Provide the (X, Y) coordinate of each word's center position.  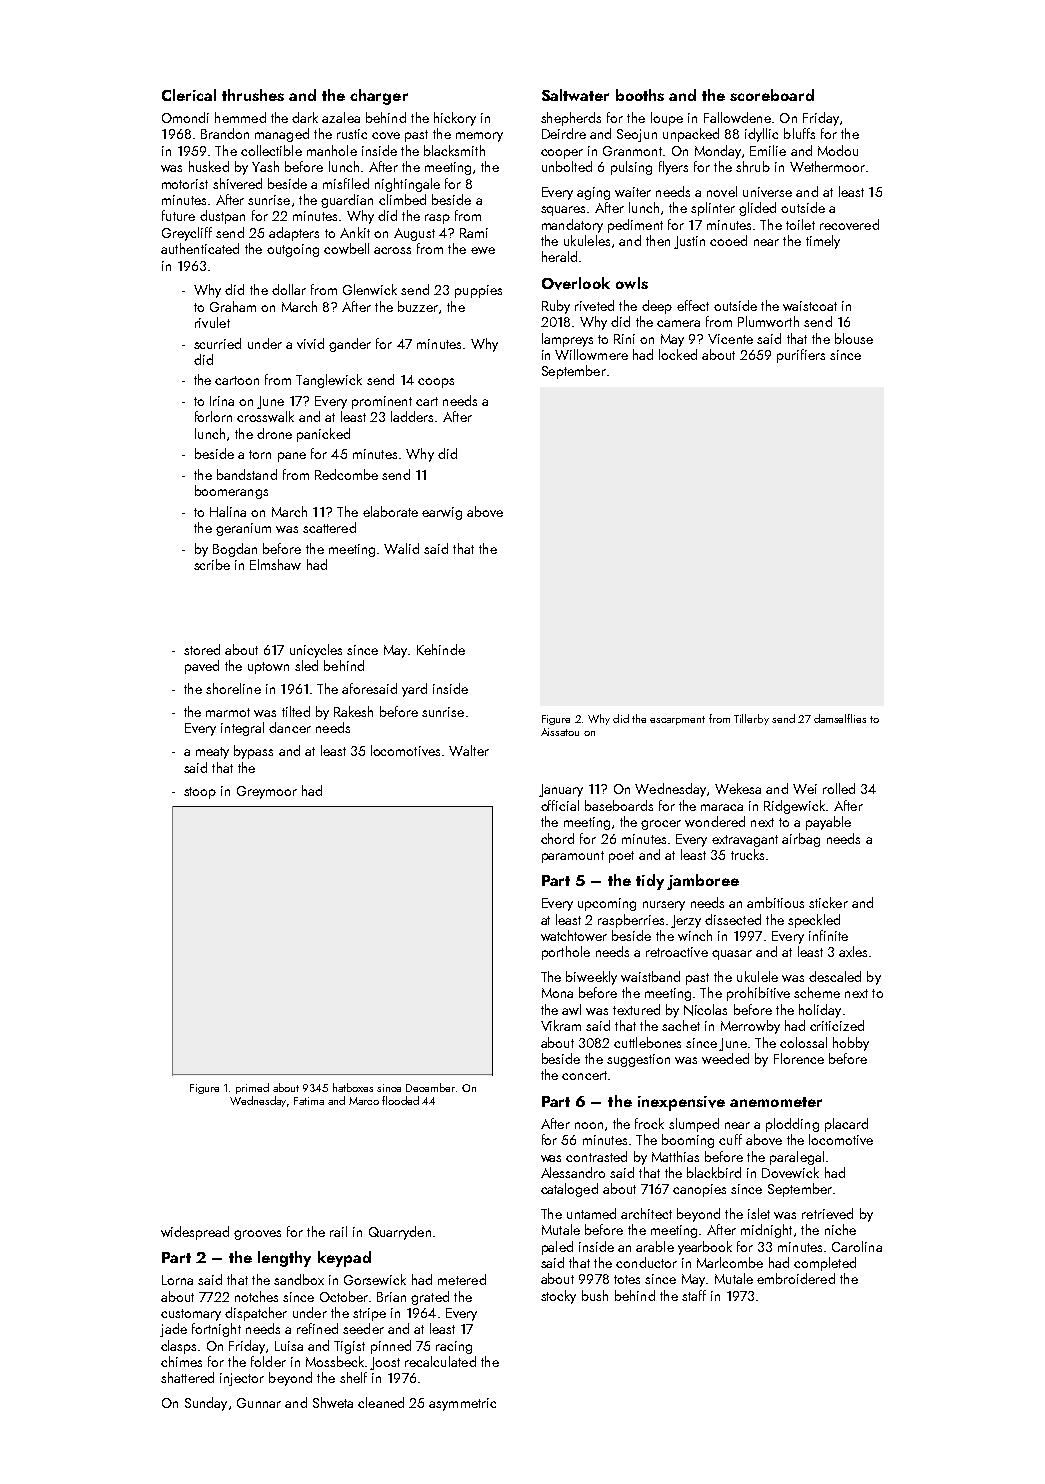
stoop (200, 793)
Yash (265, 166)
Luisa (289, 1346)
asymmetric (462, 1404)
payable (828, 823)
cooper (562, 154)
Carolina (857, 1246)
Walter (469, 750)
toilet (800, 224)
